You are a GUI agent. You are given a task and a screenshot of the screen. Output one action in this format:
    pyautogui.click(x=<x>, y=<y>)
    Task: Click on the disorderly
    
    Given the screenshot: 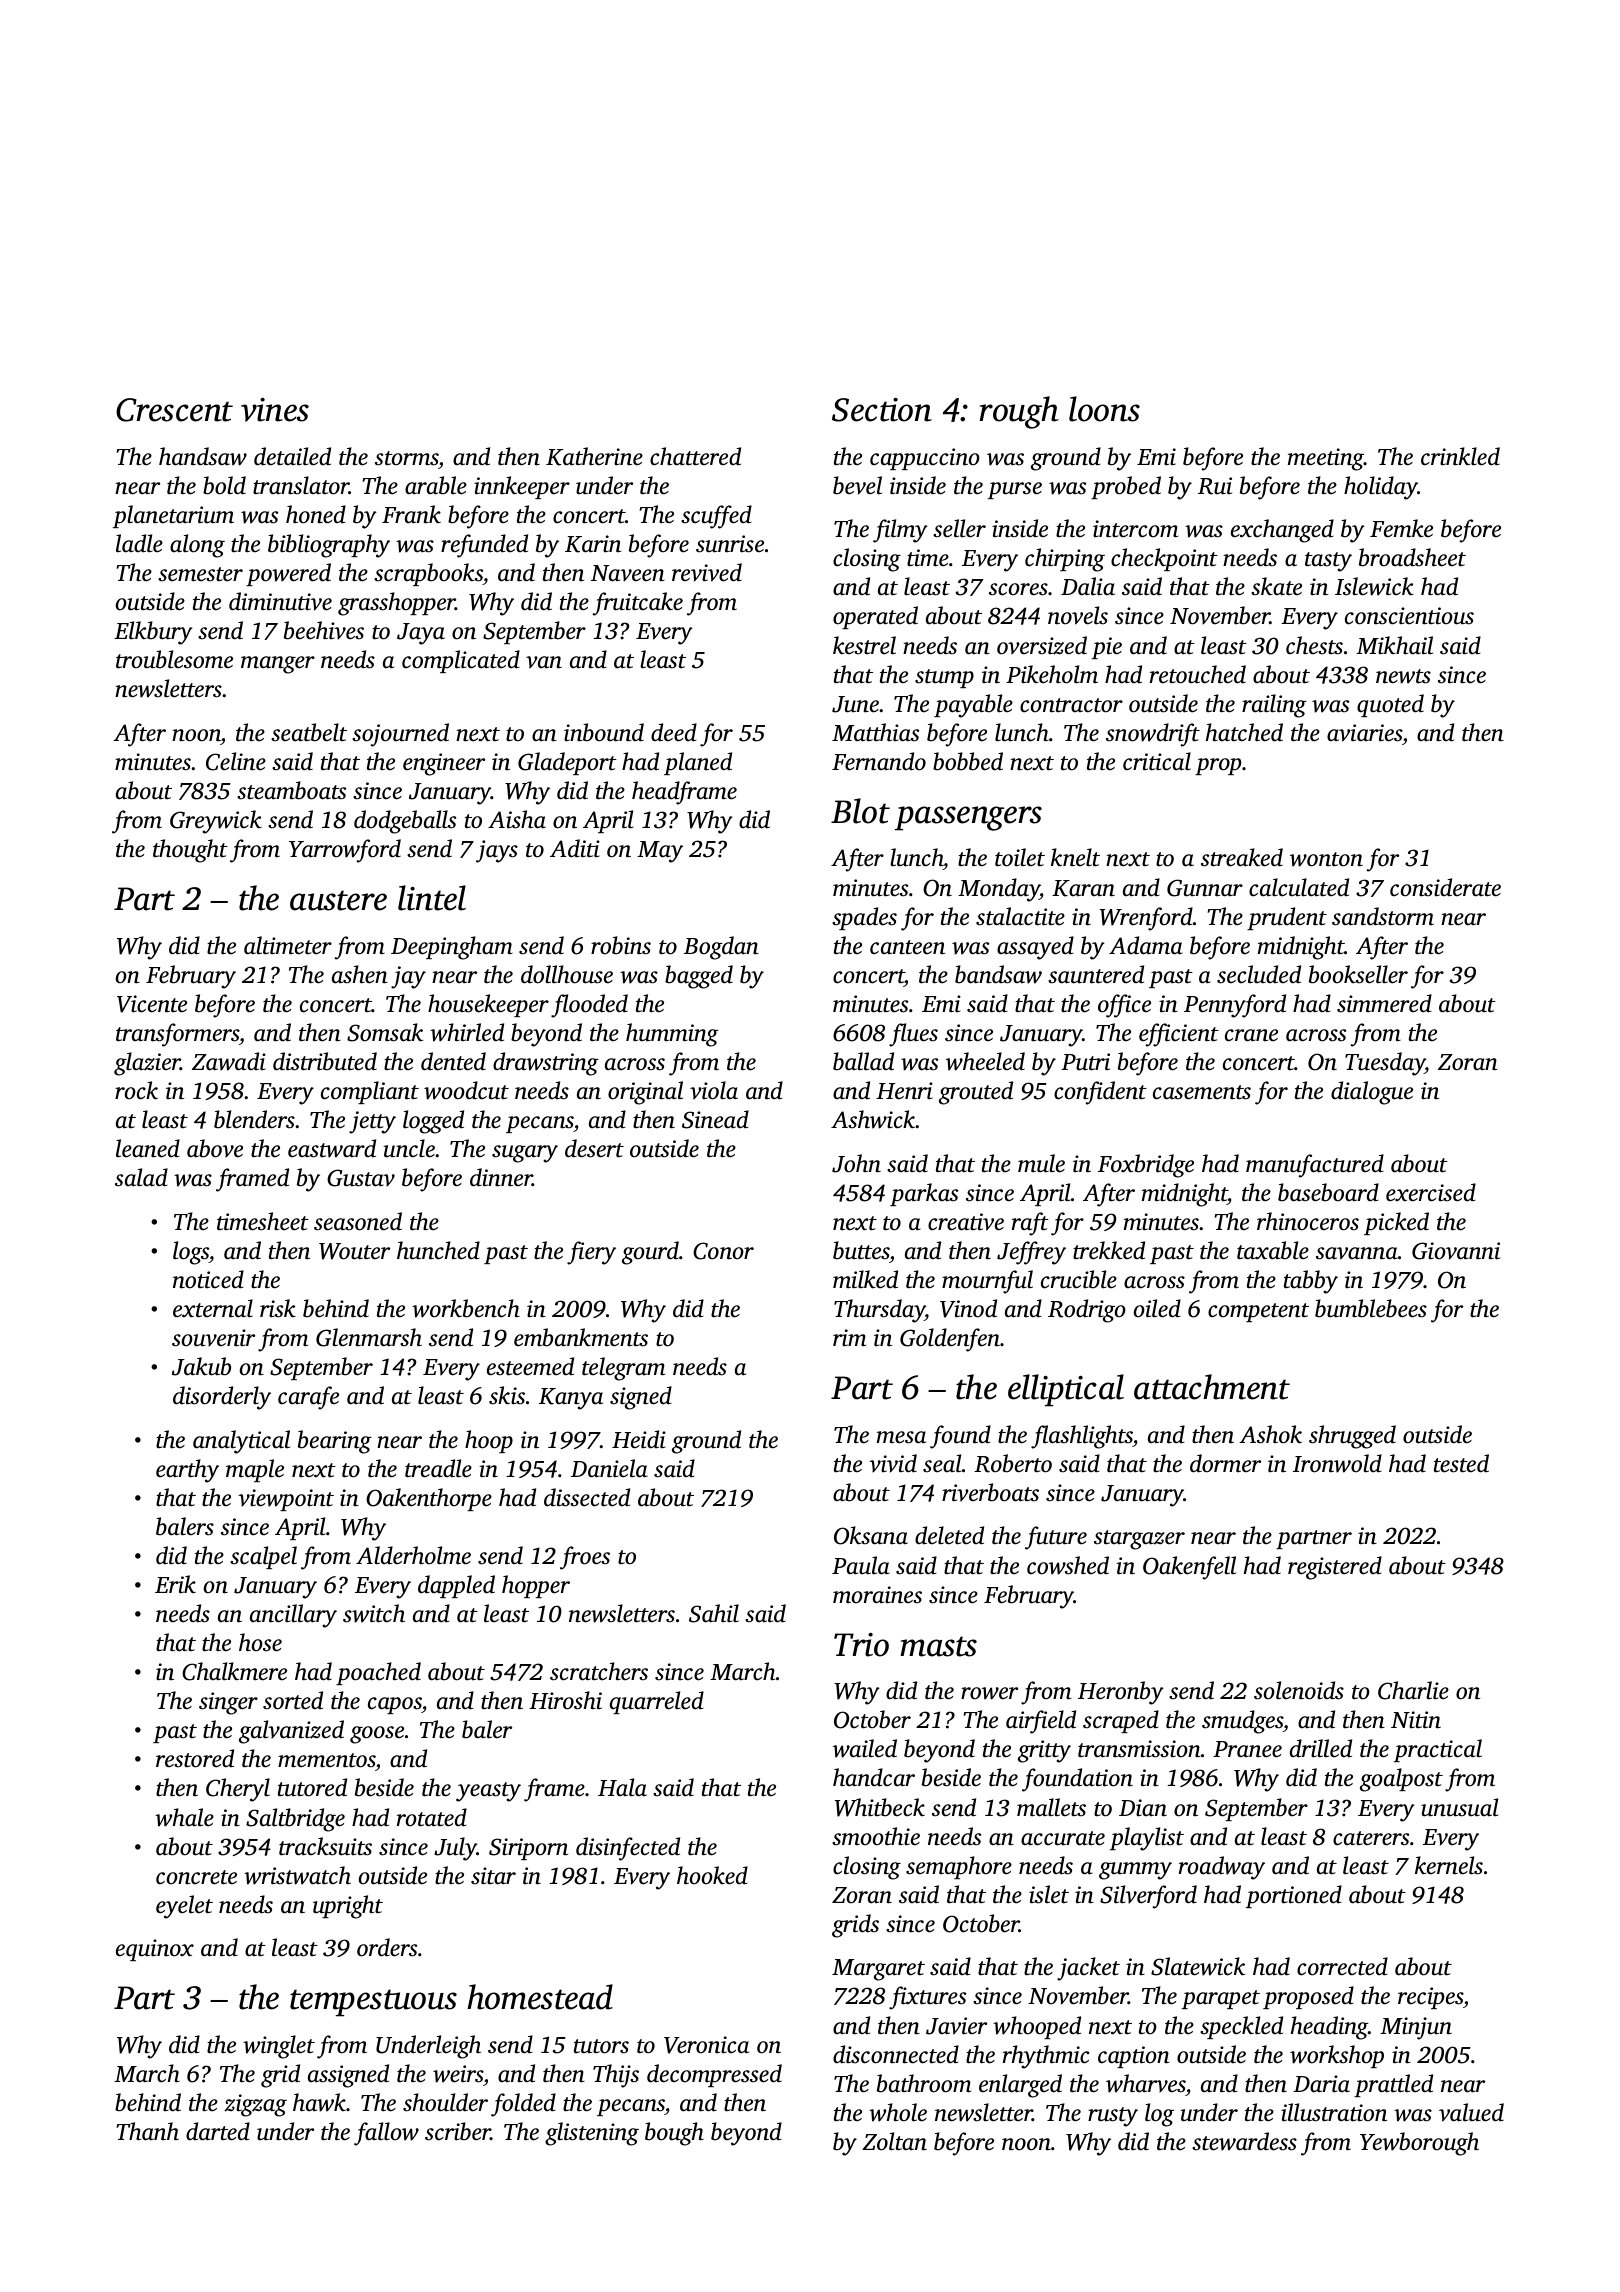 What is the action you would take?
    pyautogui.click(x=222, y=1398)
